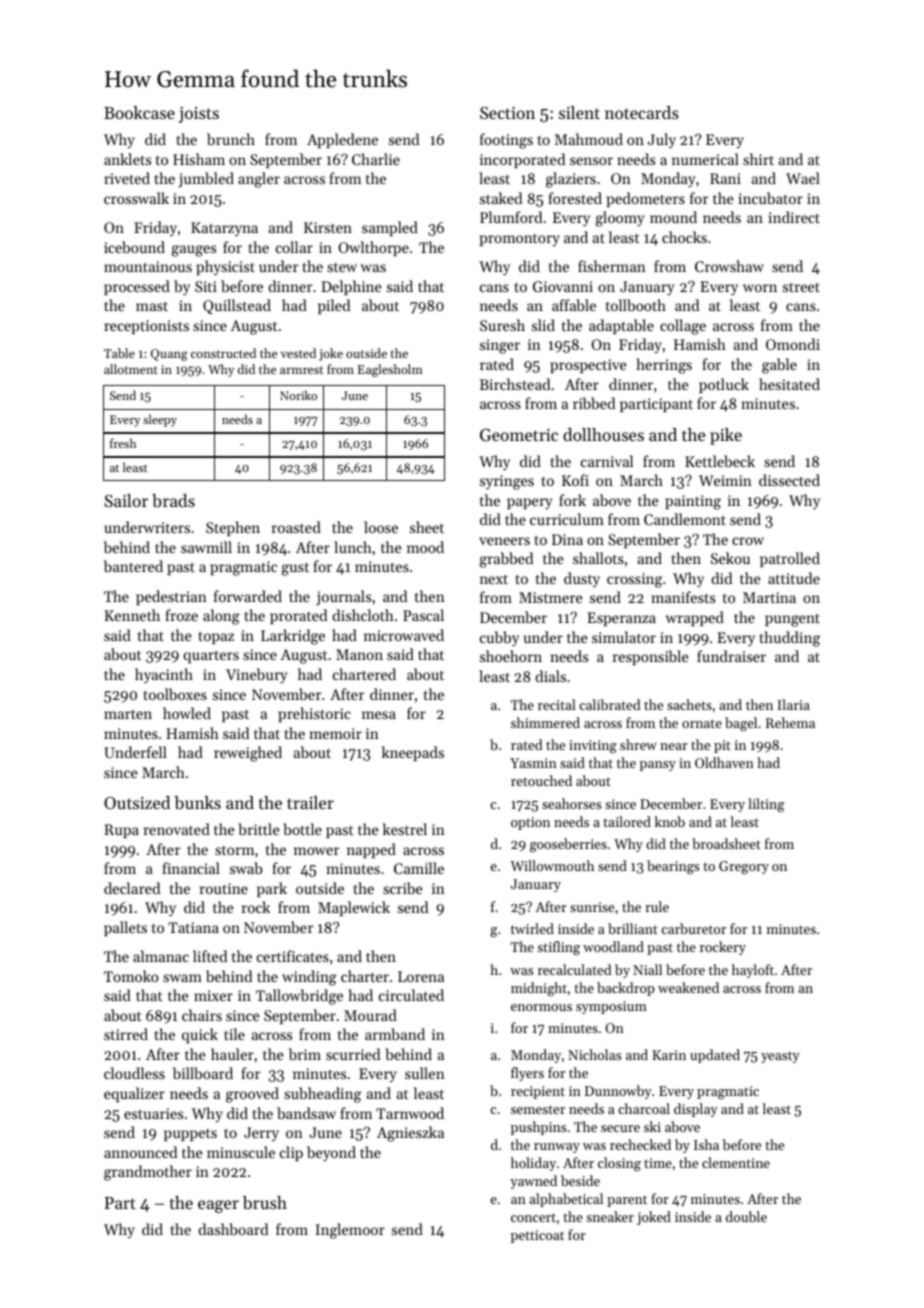  What do you see at coordinates (210, 956) in the image?
I see `lifted` at bounding box center [210, 956].
